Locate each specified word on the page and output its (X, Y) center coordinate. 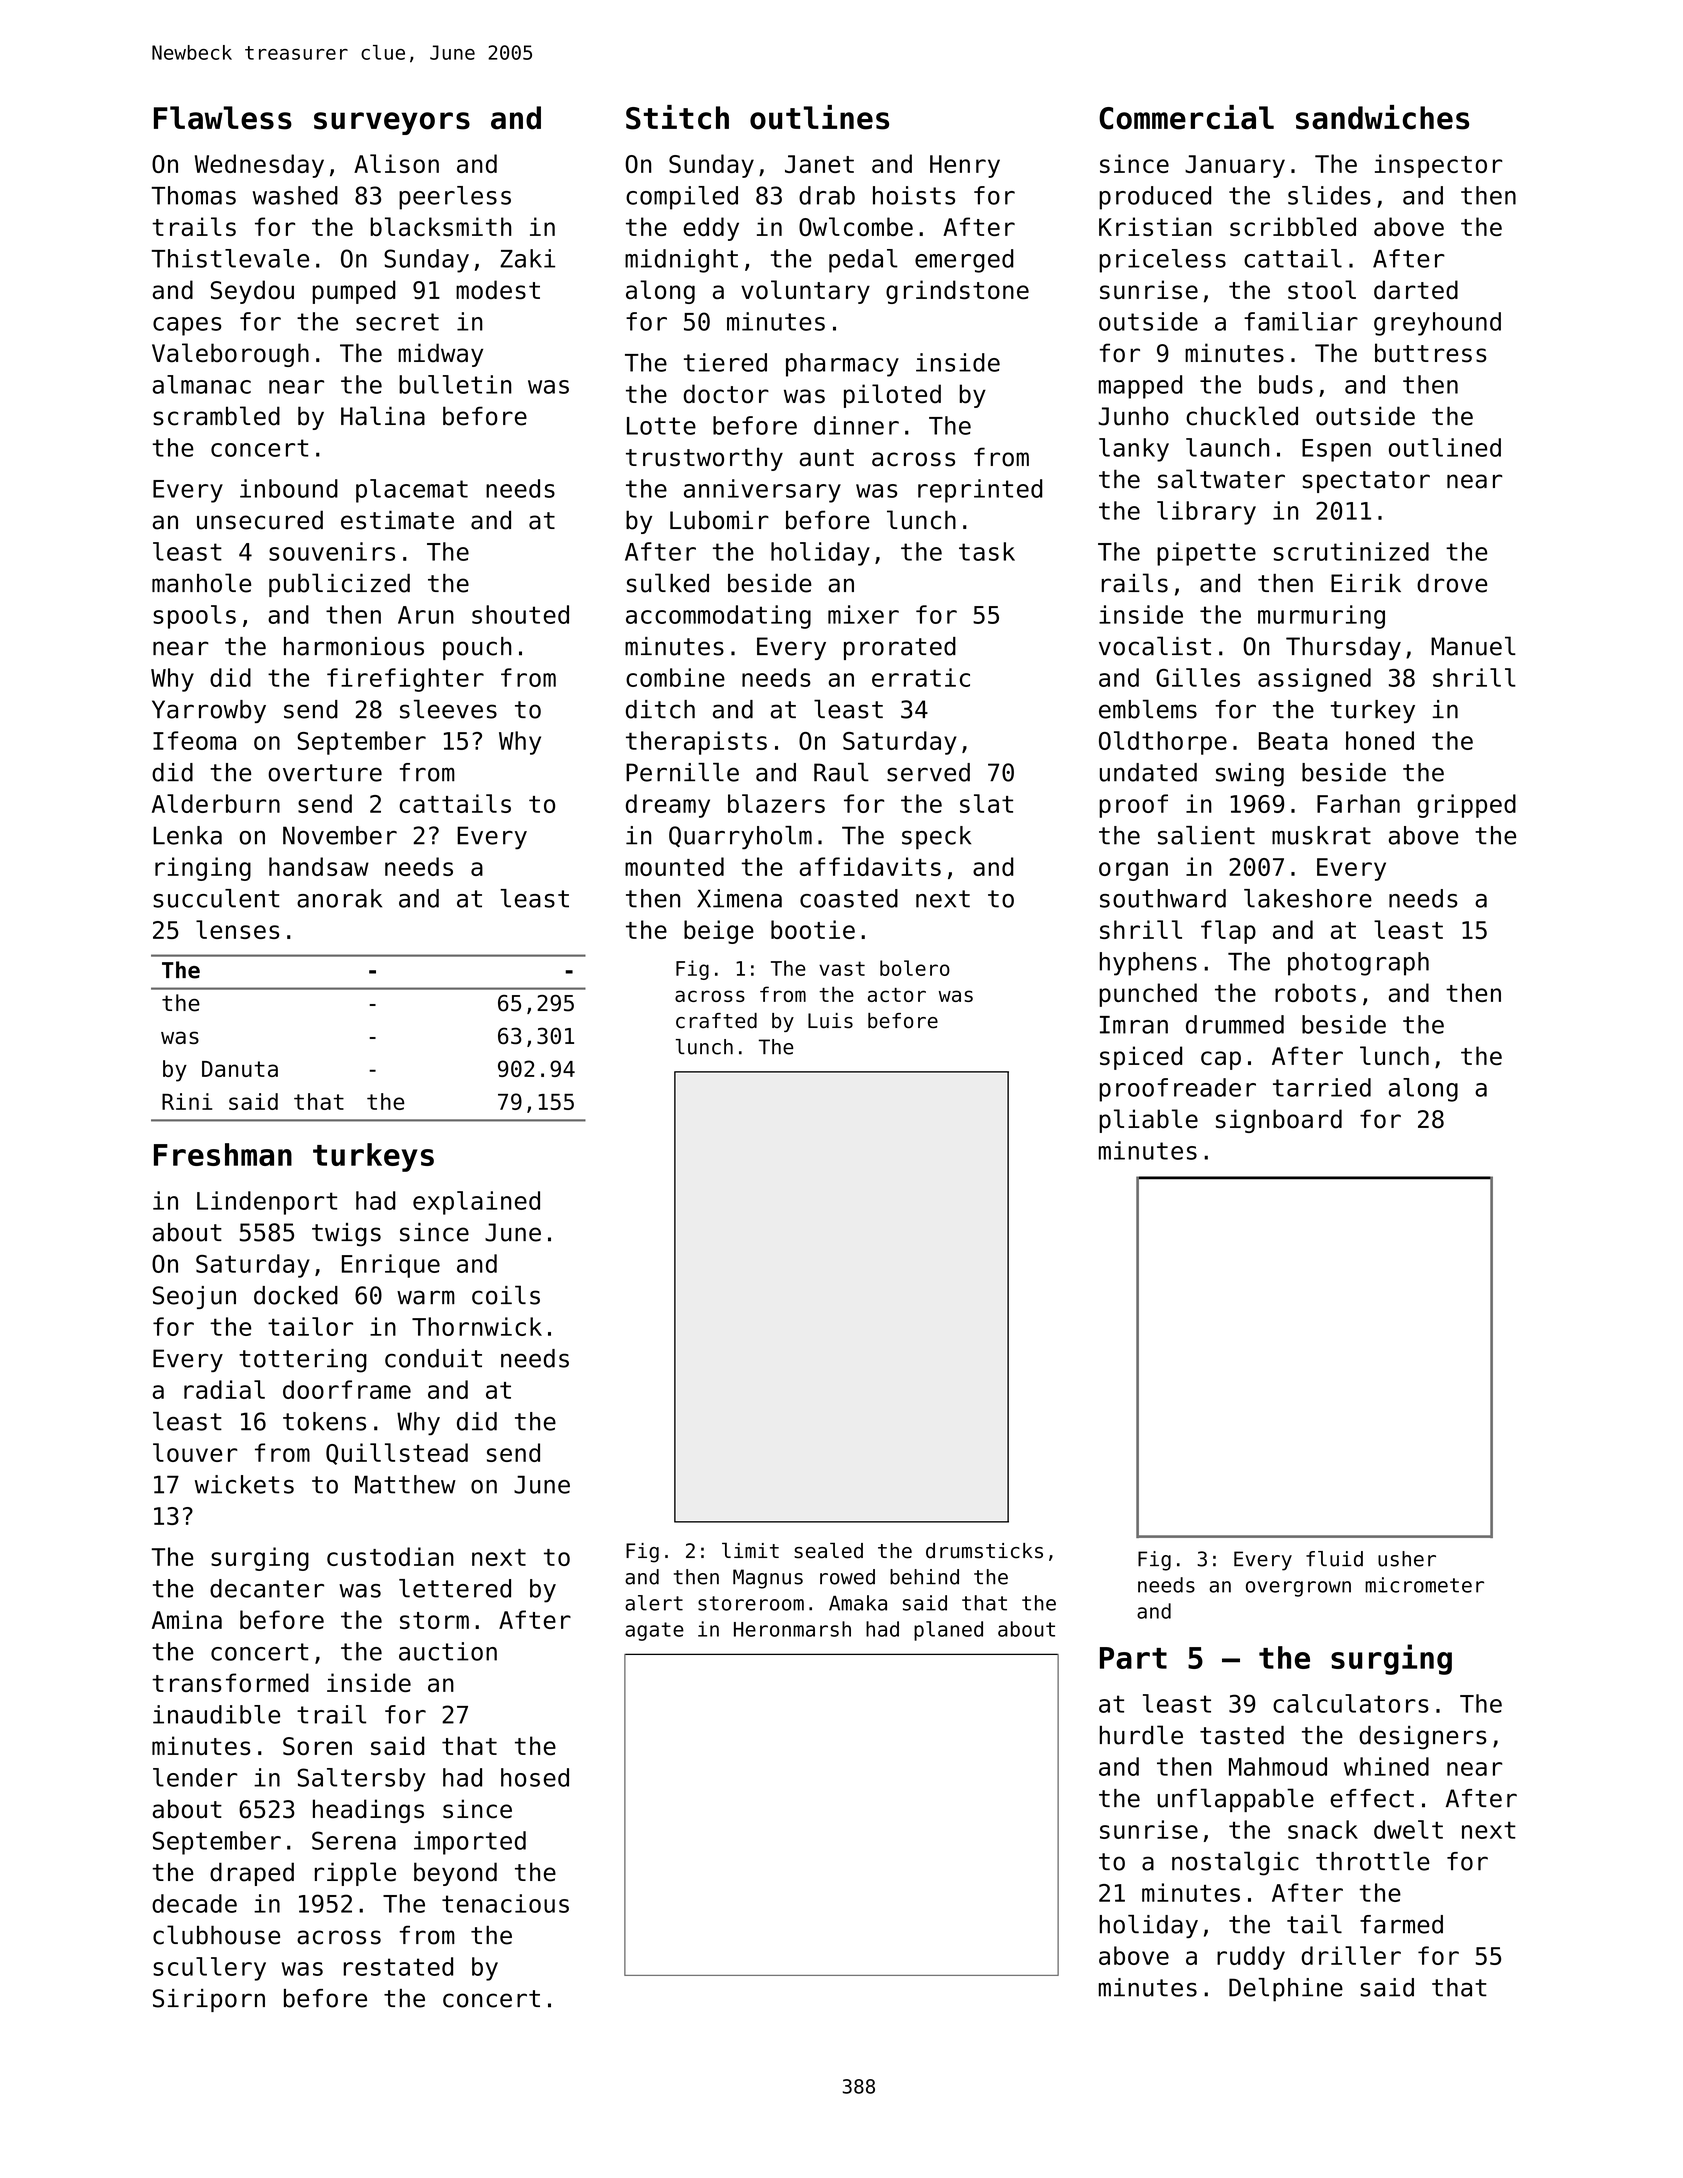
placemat (412, 491)
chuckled (1242, 416)
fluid (1334, 1559)
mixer (863, 614)
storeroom (751, 1603)
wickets (244, 1484)
